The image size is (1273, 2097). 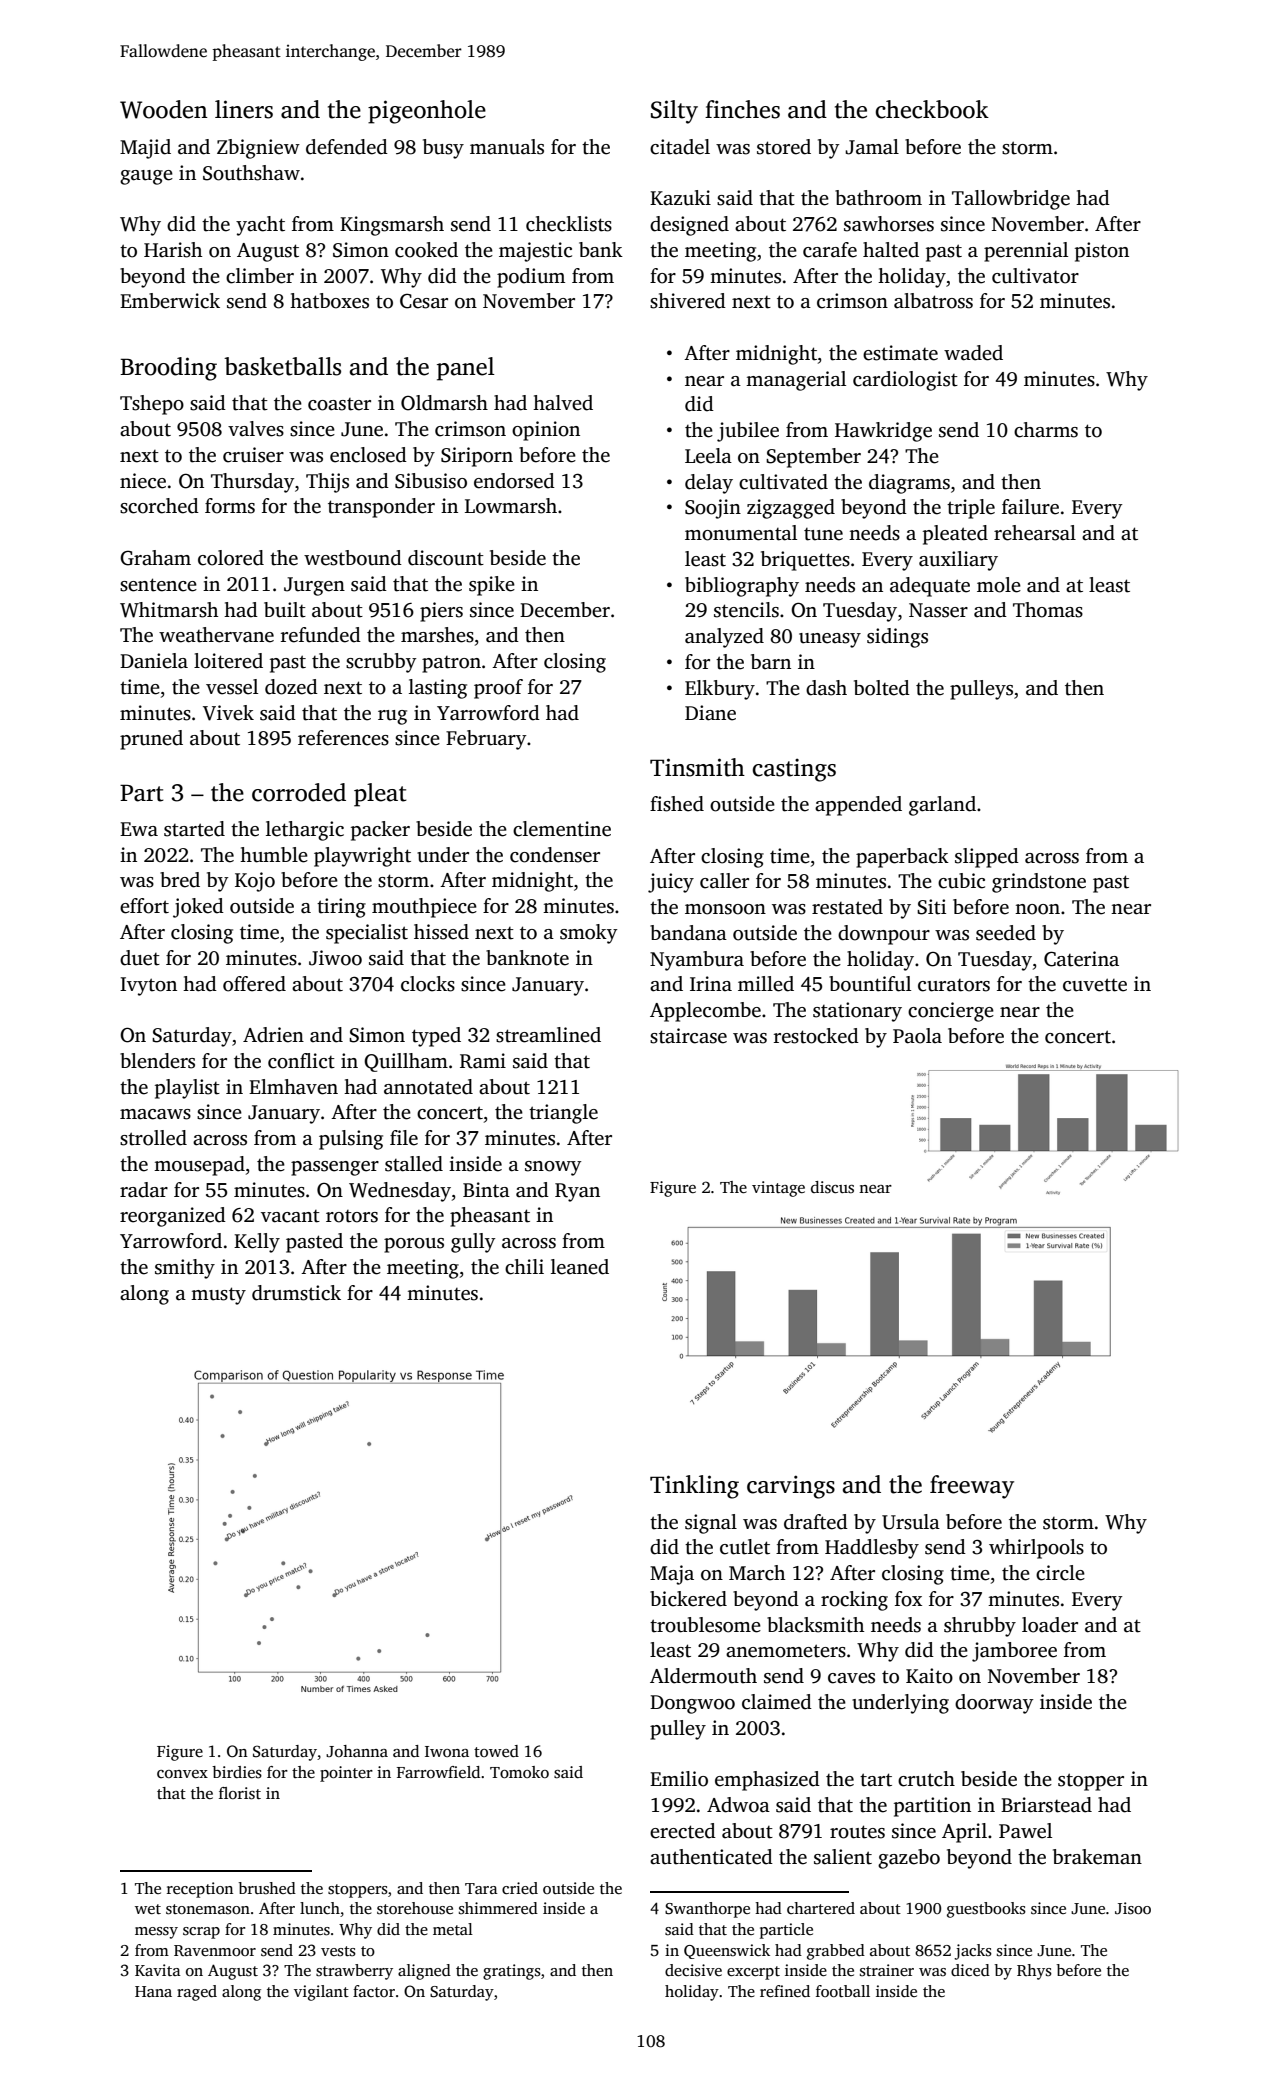 I want to click on factor, so click(x=374, y=1991).
